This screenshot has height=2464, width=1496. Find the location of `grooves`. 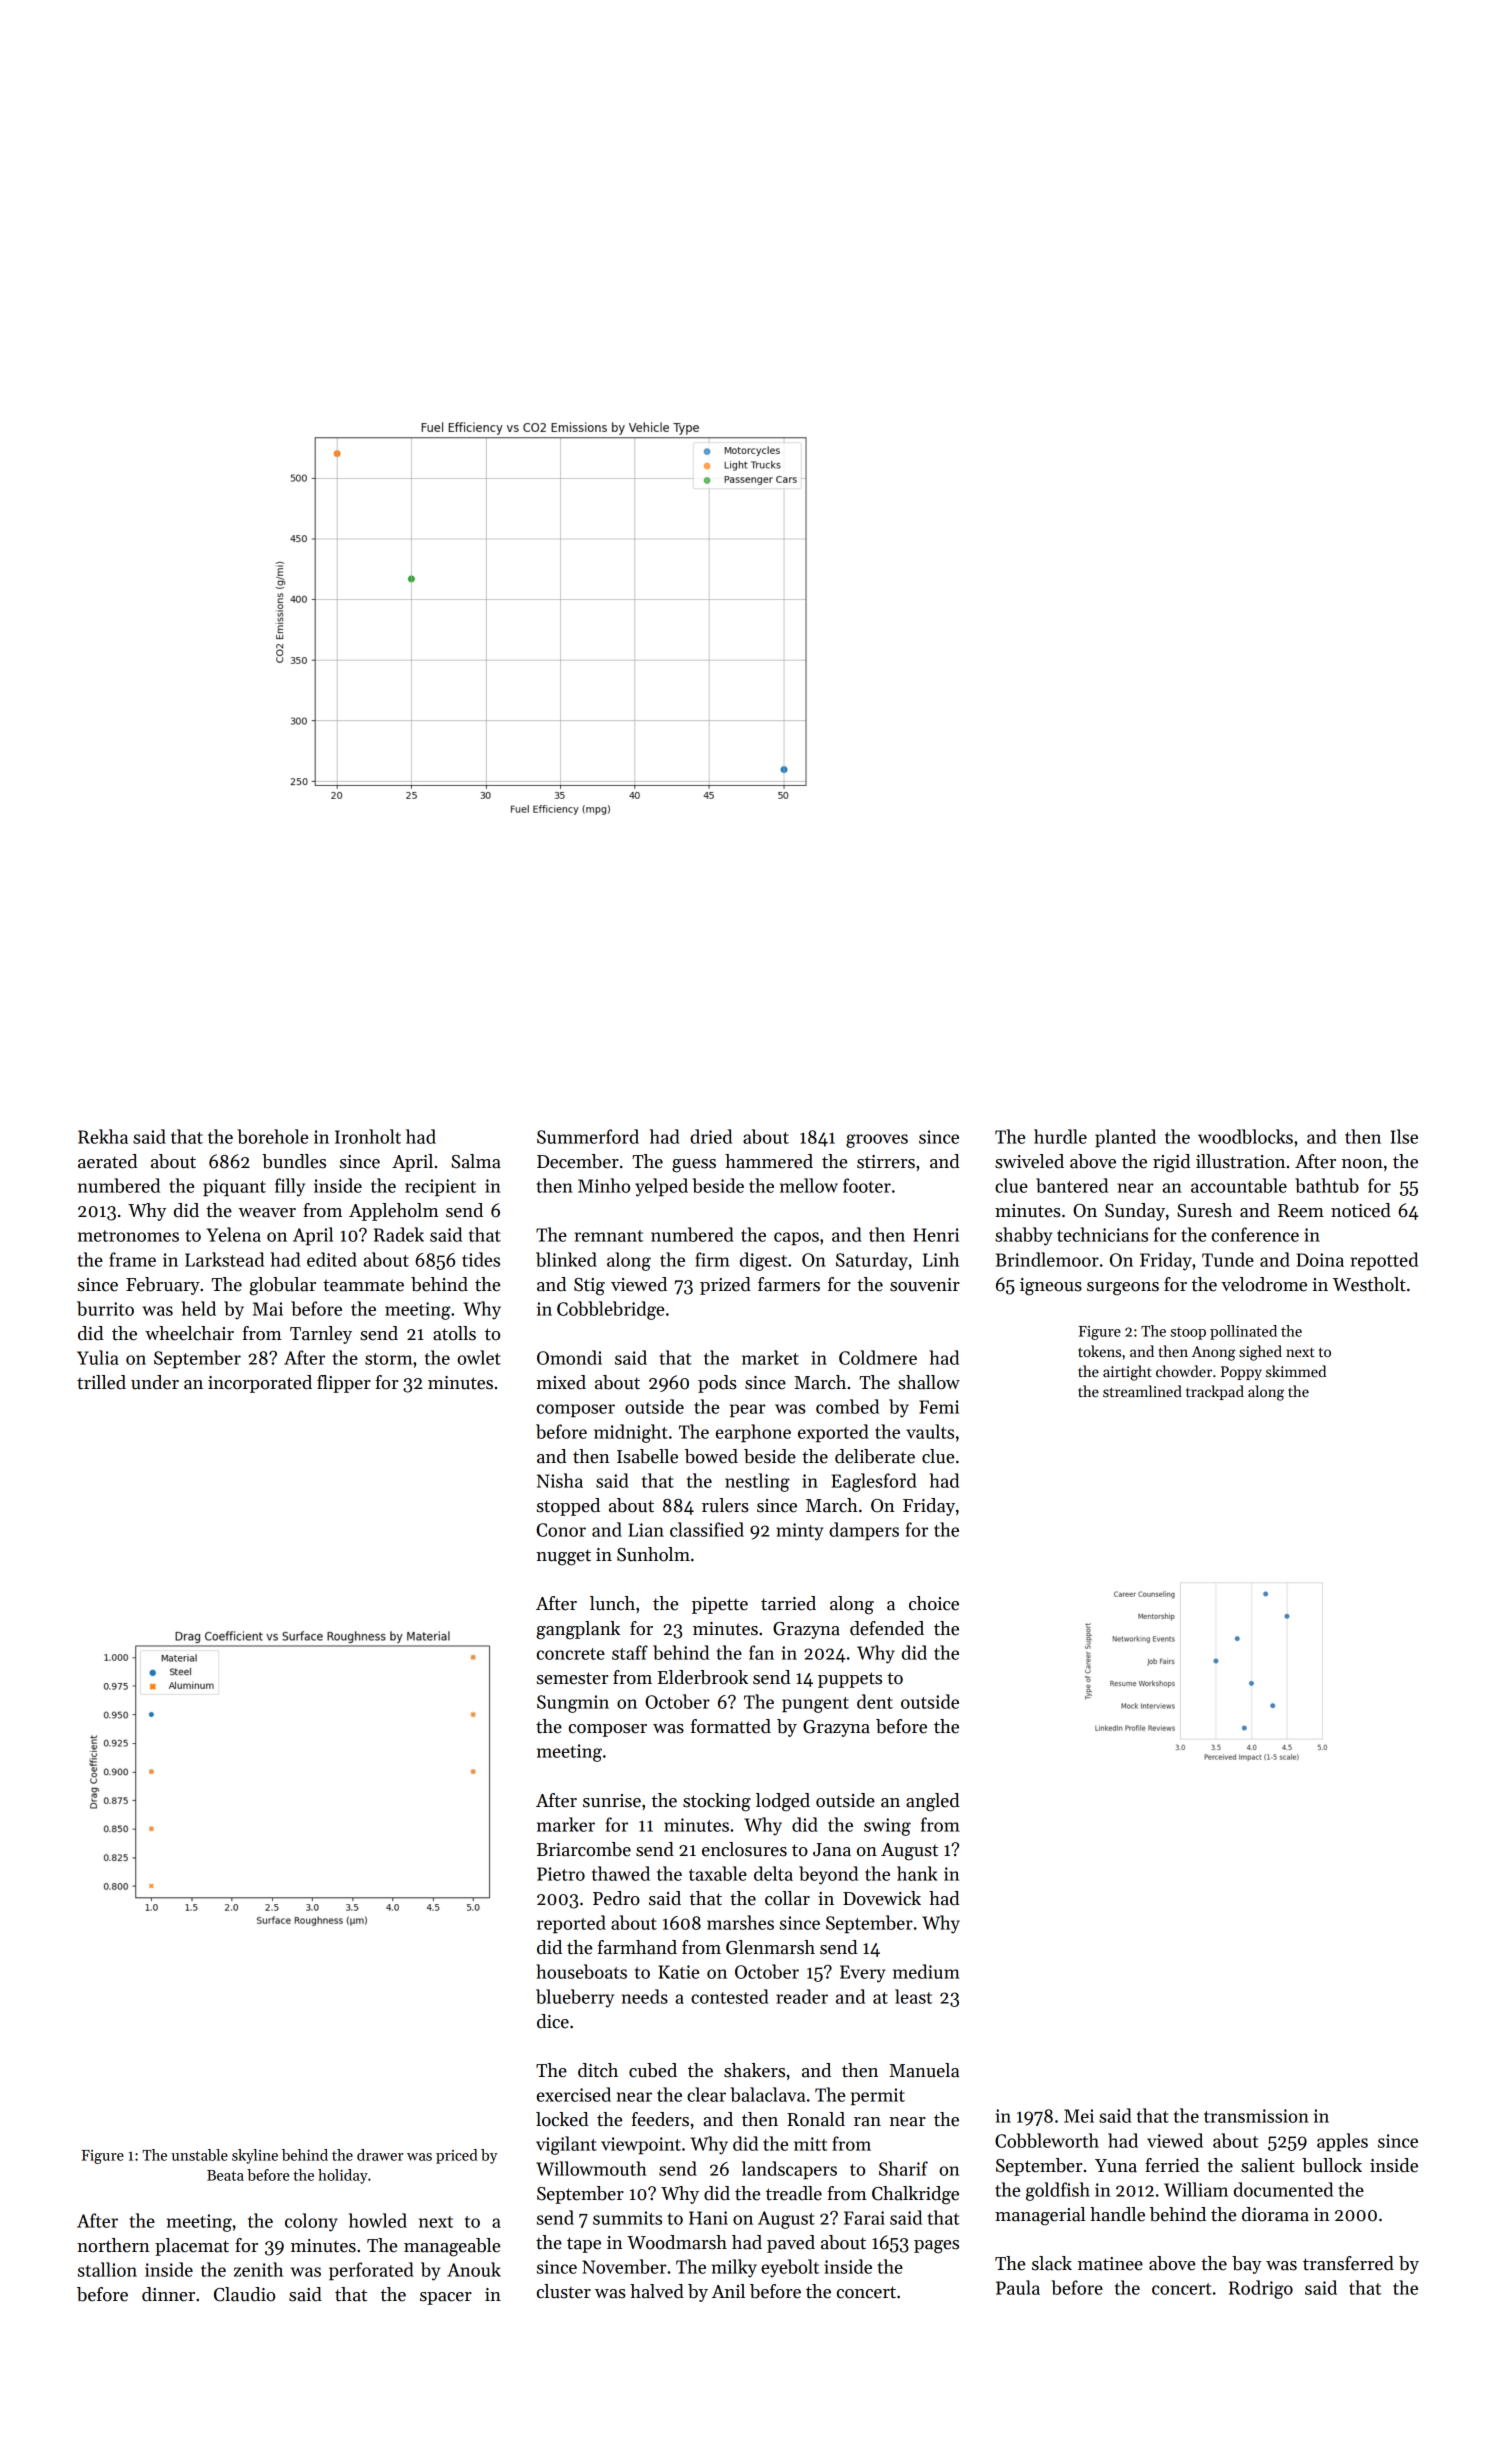

grooves is located at coordinates (877, 1141).
